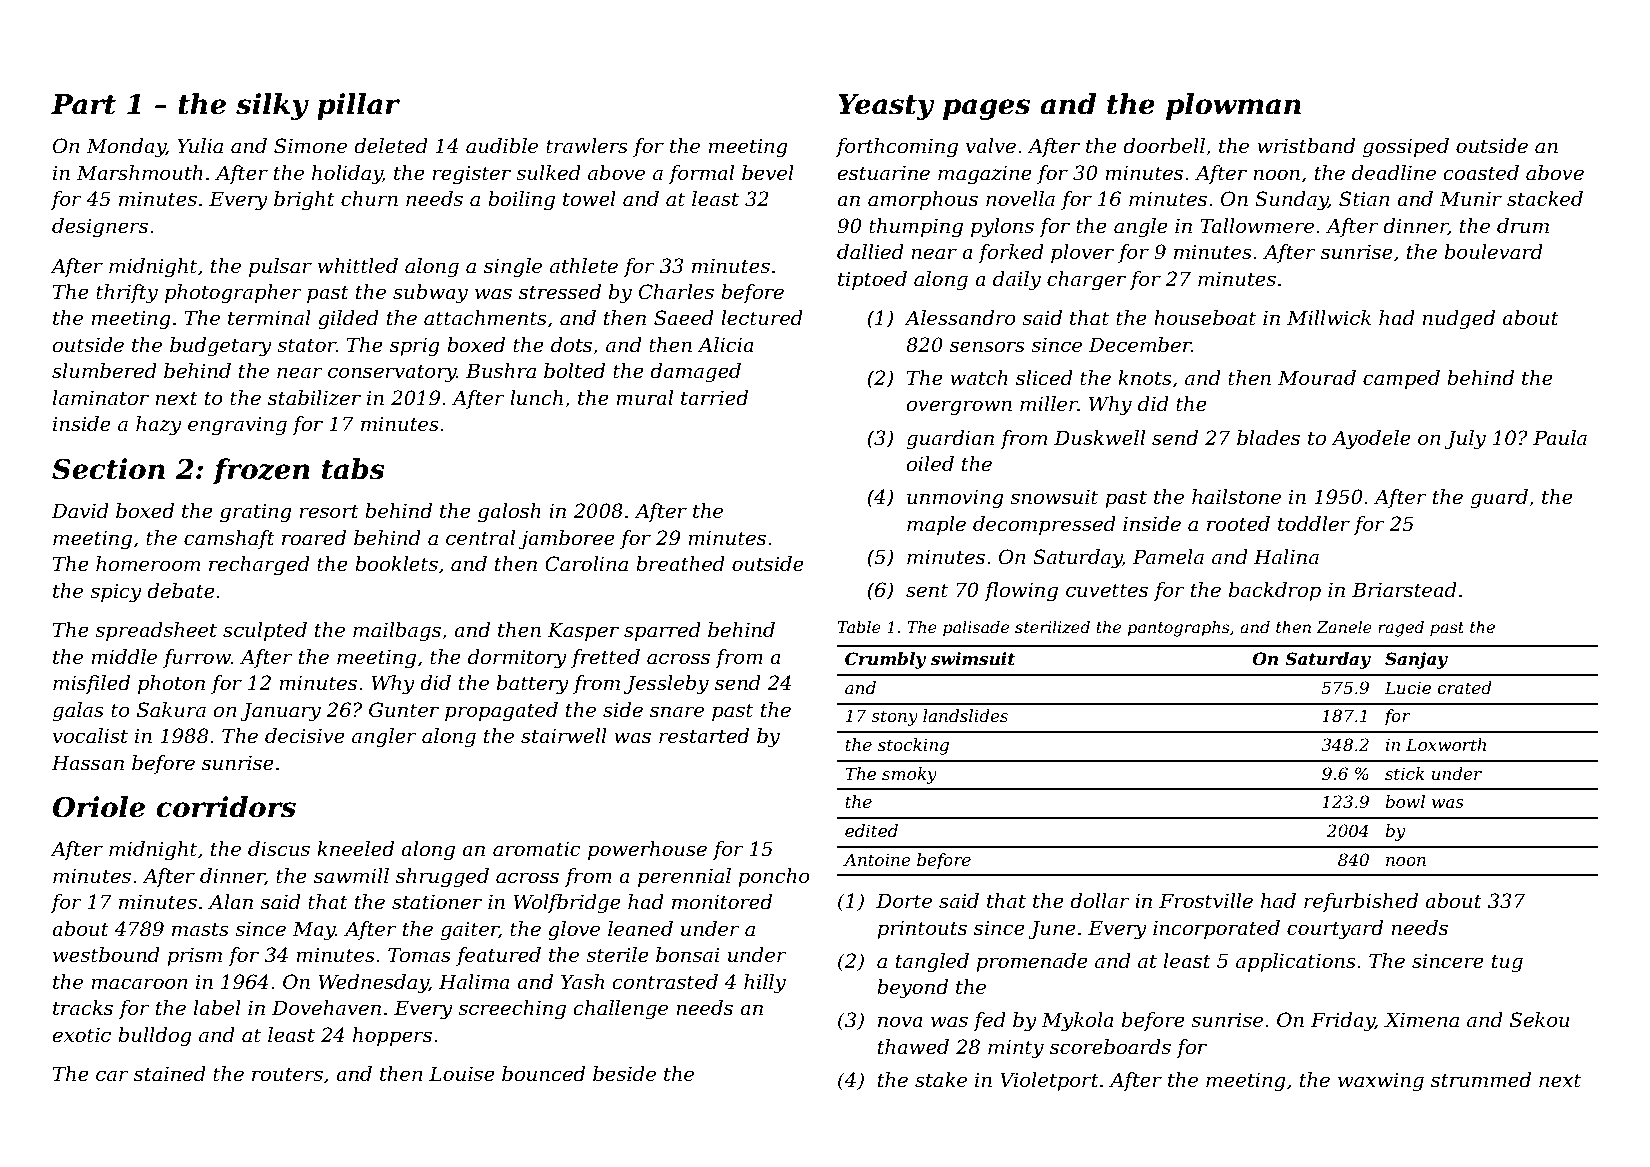  I want to click on Part, so click(83, 104).
